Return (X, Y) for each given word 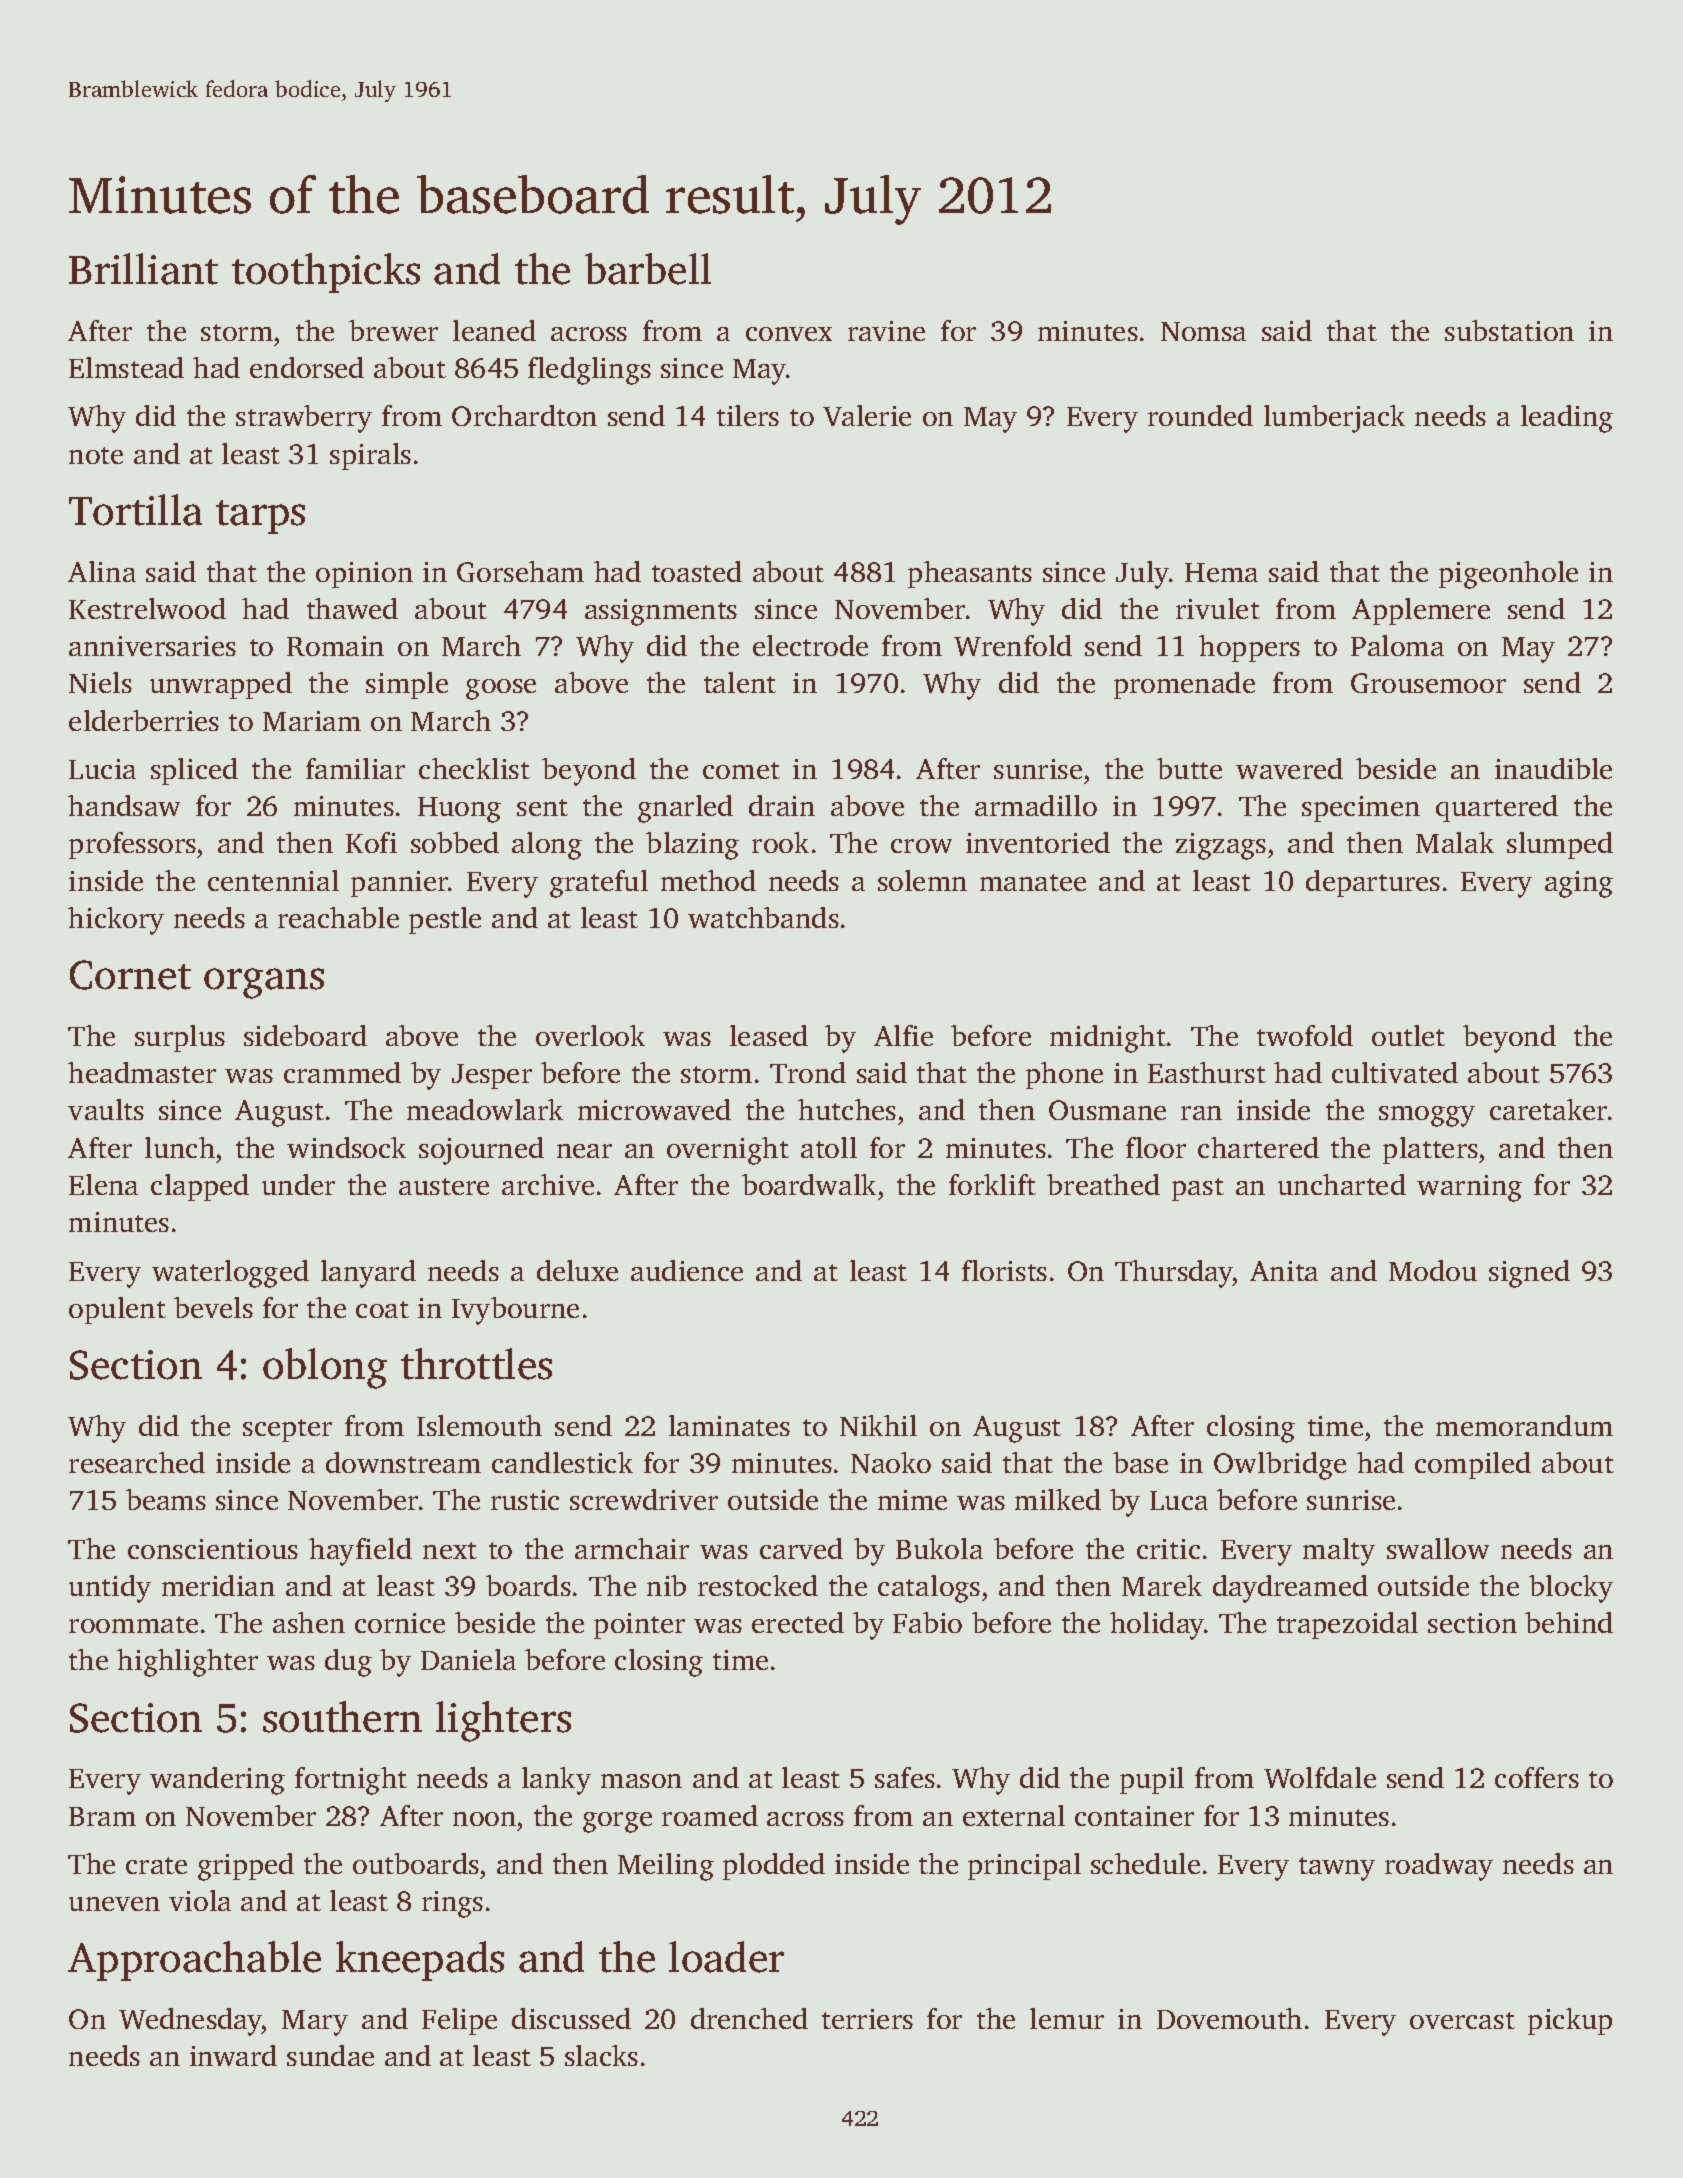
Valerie (867, 415)
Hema (1221, 572)
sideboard (305, 1035)
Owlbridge (1280, 1466)
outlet (1408, 1035)
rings (452, 1904)
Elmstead (126, 367)
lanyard (368, 1274)
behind (1569, 1622)
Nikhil (878, 1425)
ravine (886, 331)
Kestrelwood (147, 608)
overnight (728, 1151)
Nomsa (1203, 331)
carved (801, 1548)
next (450, 1550)
